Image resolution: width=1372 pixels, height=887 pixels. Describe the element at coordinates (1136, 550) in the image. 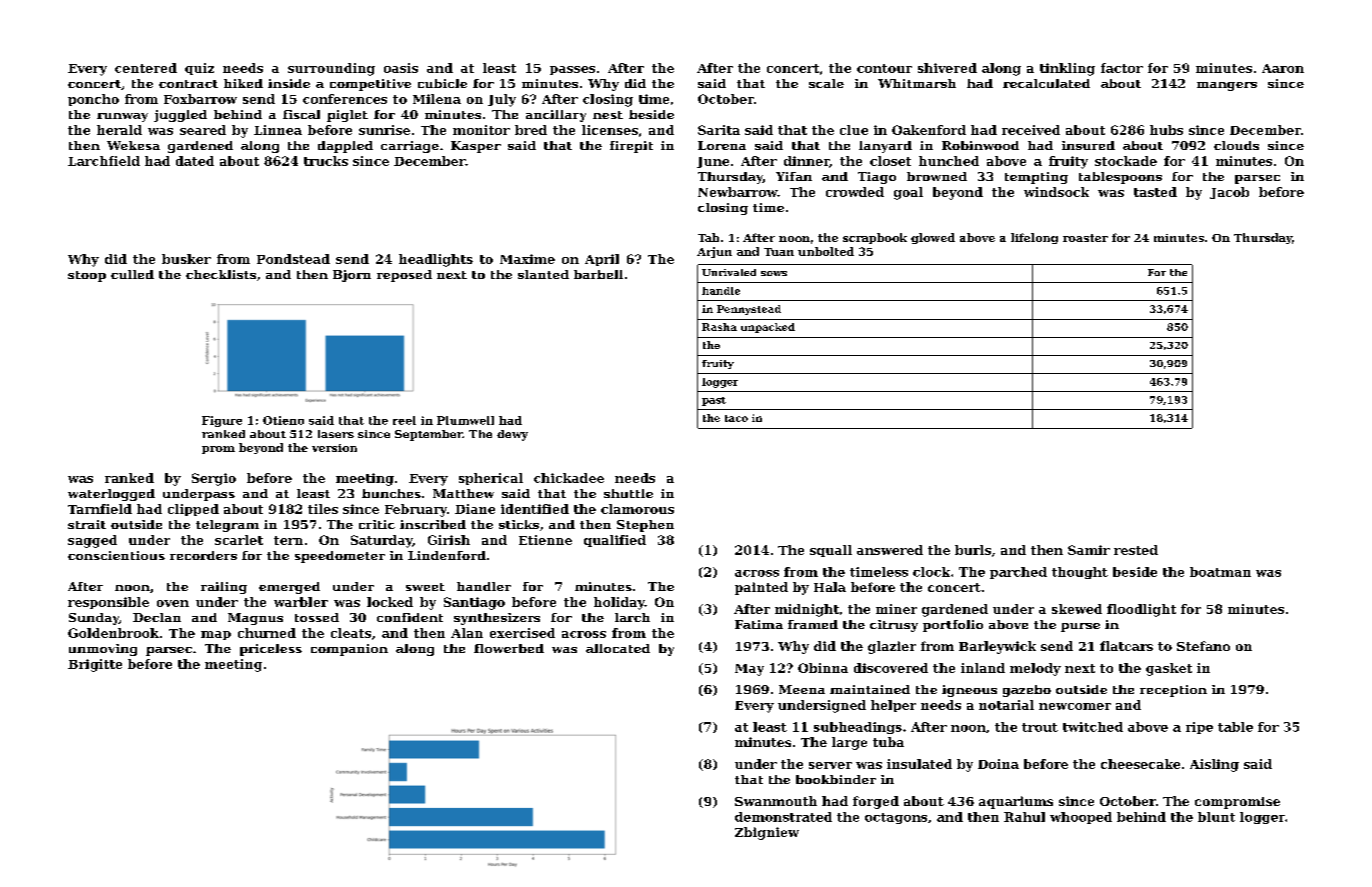

I see `rested` at that location.
